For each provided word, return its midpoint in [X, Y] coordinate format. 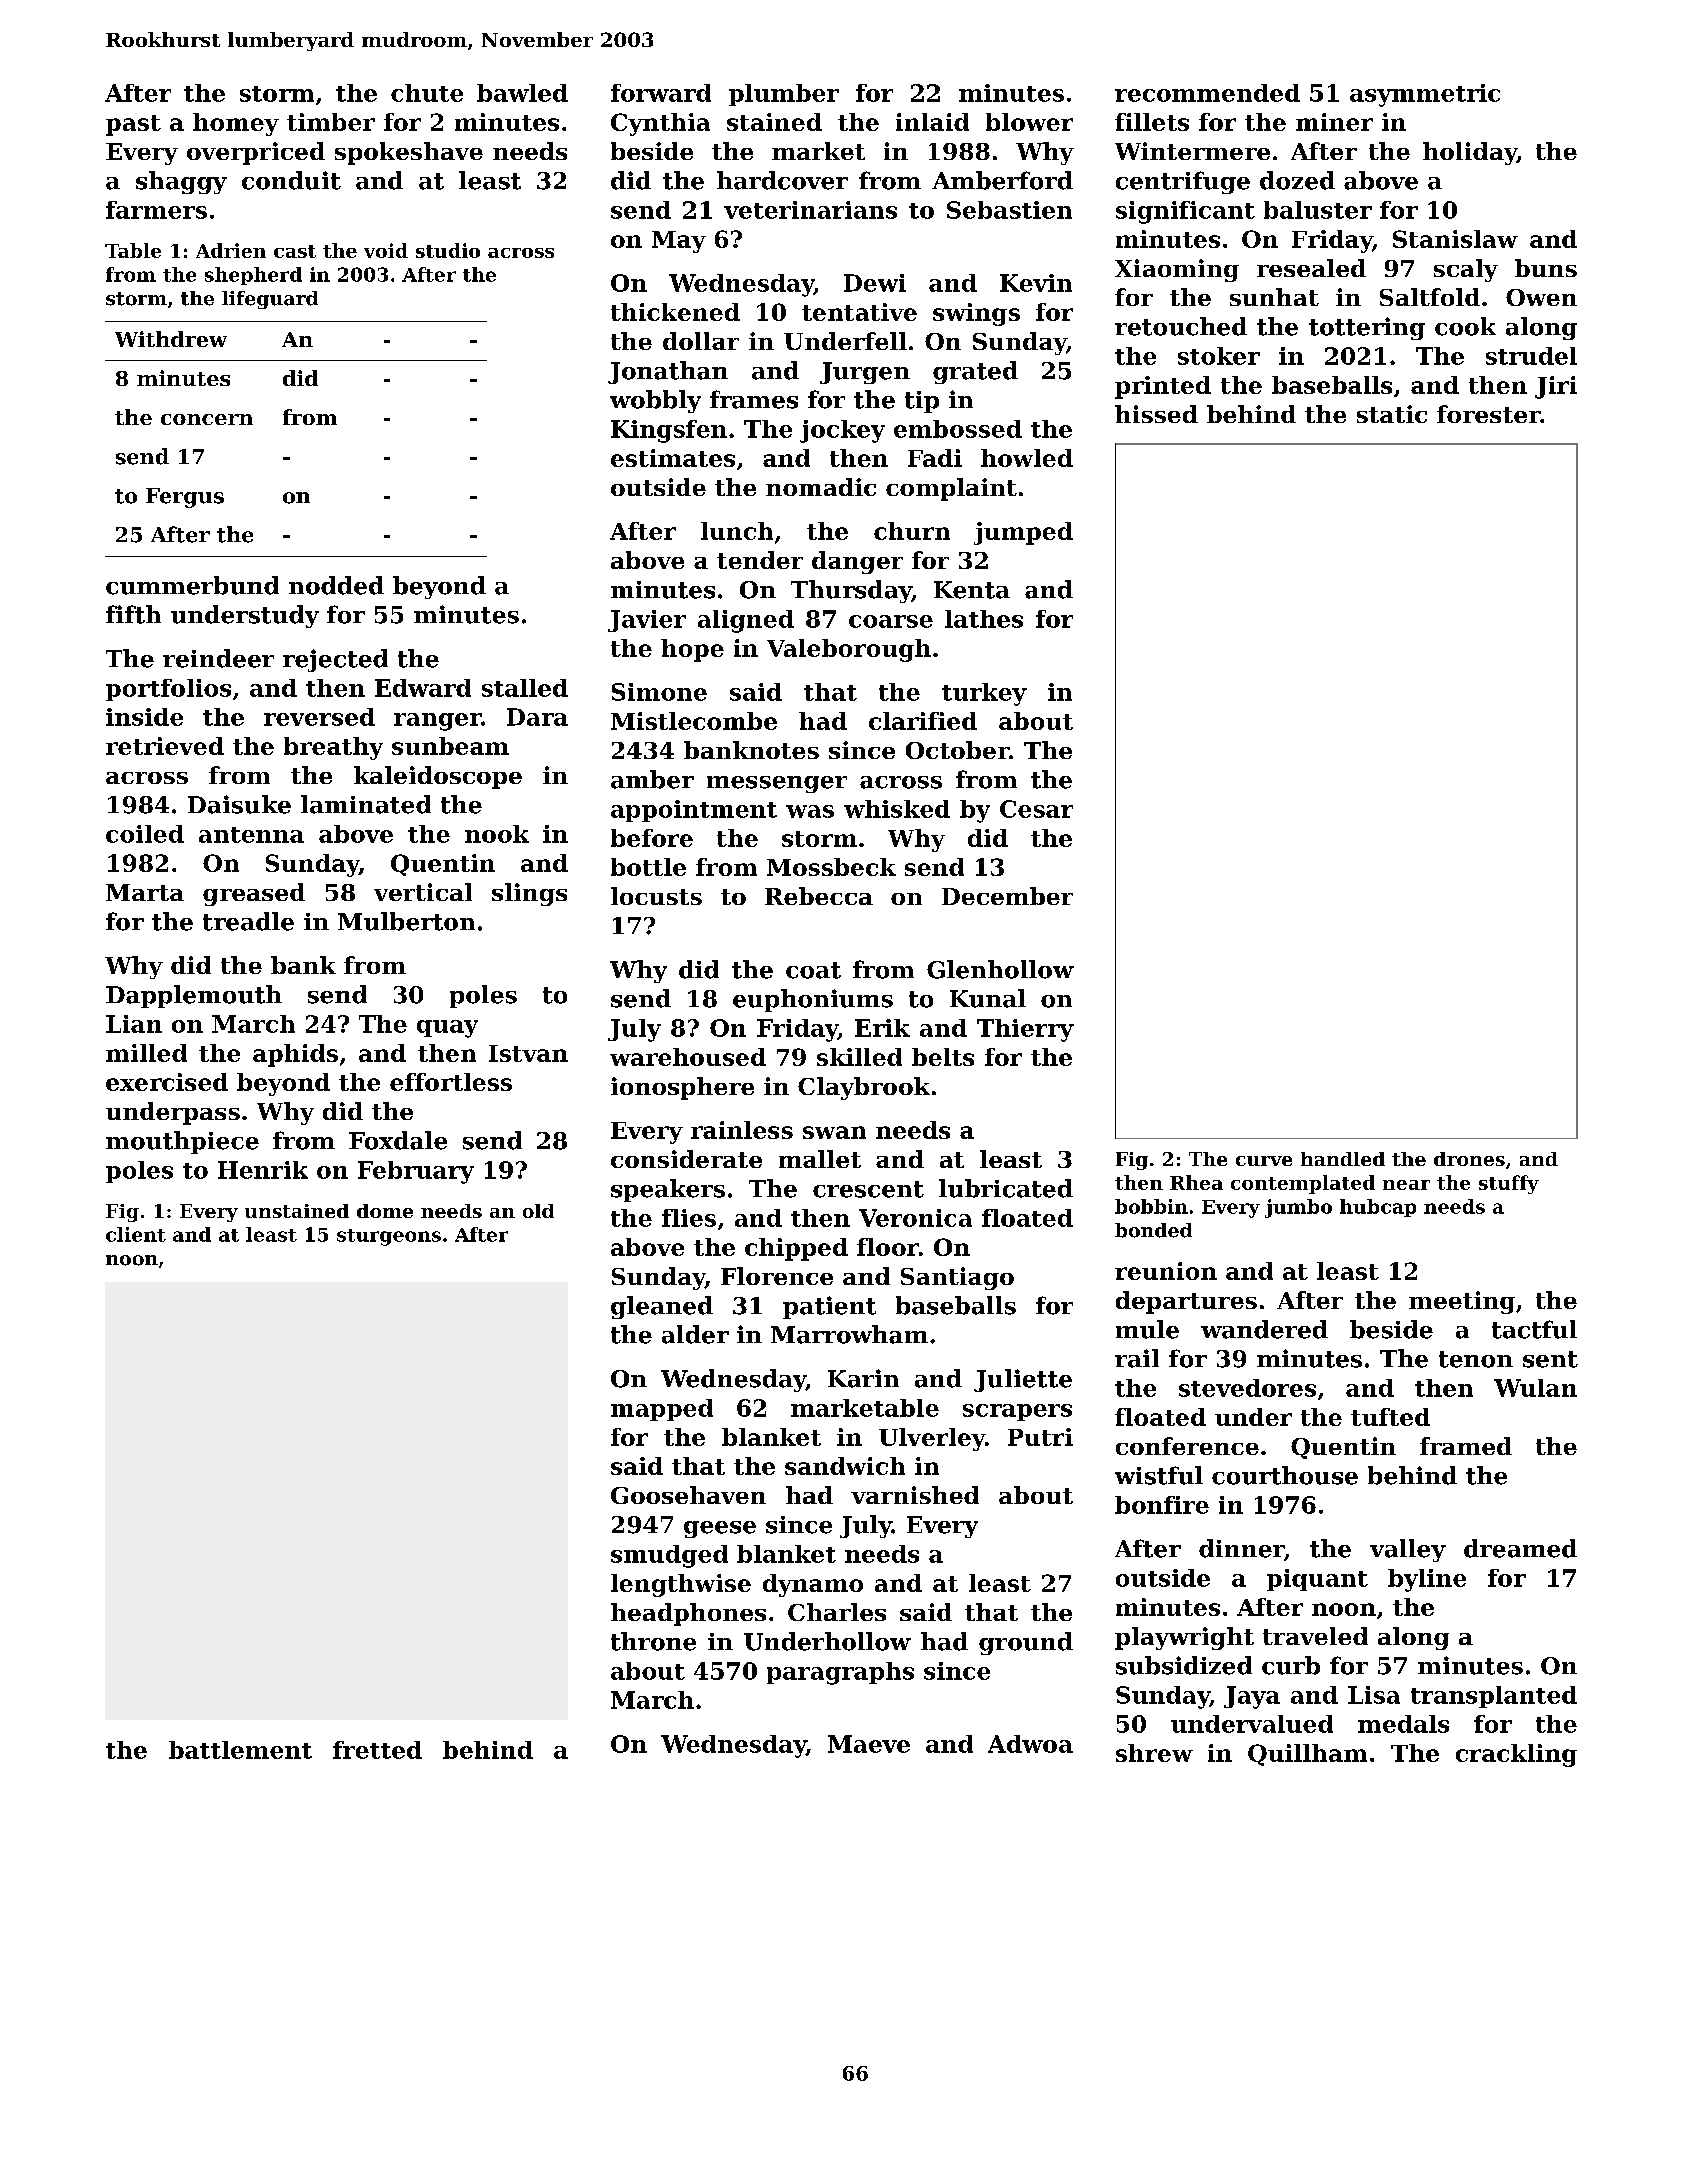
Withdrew [171, 339]
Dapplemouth [194, 996]
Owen [1541, 297]
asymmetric [1425, 95]
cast [295, 251]
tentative [859, 312]
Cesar [1036, 809]
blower [1029, 122]
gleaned [662, 1307]
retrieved [165, 746]
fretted [377, 1750]
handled [1343, 1159]
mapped [662, 1410]
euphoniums [813, 1000]
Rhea [1196, 1182]
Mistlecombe [694, 721]
